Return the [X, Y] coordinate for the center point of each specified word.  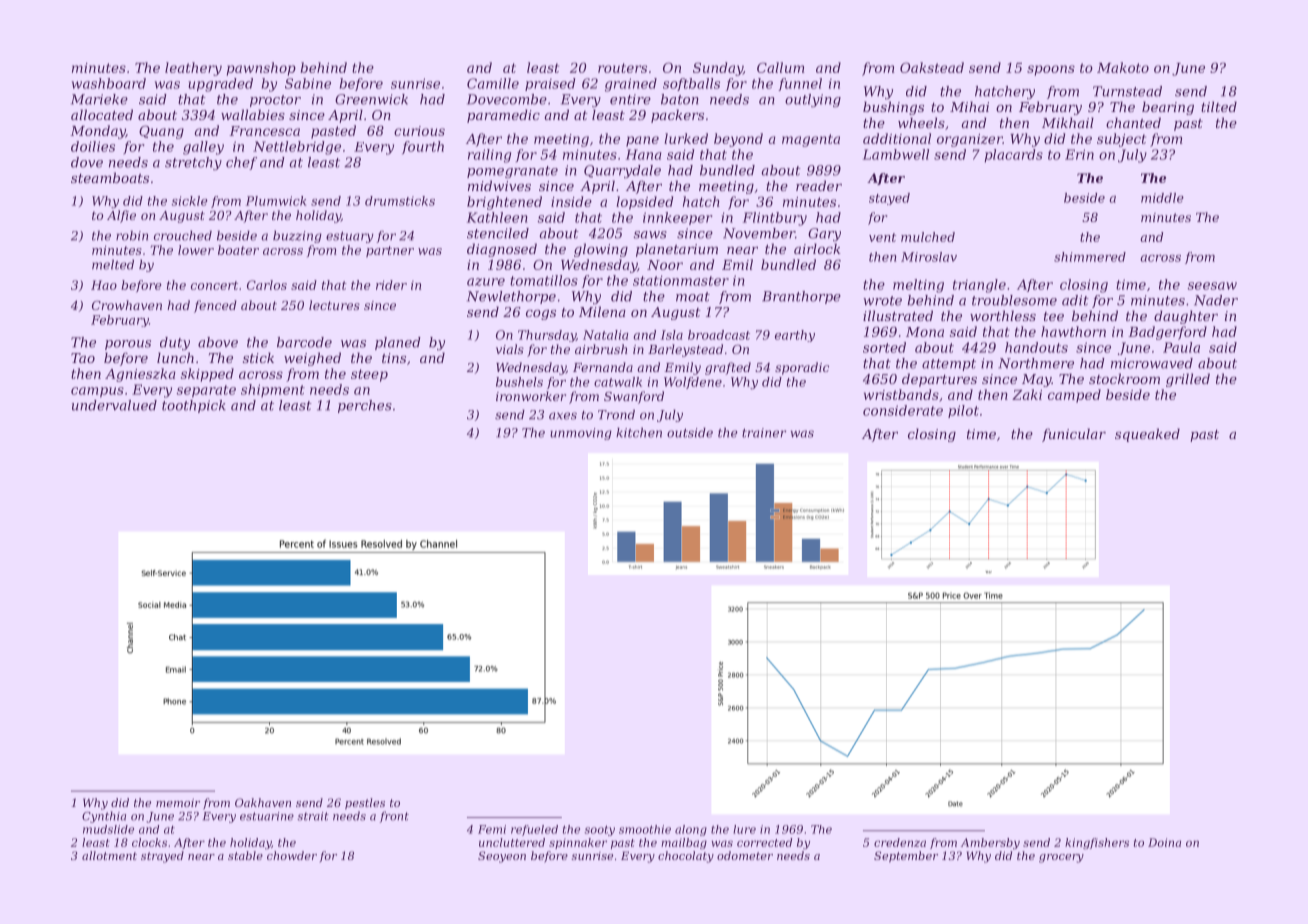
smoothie [645, 829]
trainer [764, 433]
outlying [813, 100]
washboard [109, 83]
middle [1162, 198]
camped [1074, 396]
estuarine [267, 816]
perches [365, 406]
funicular [1074, 435]
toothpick [194, 406]
